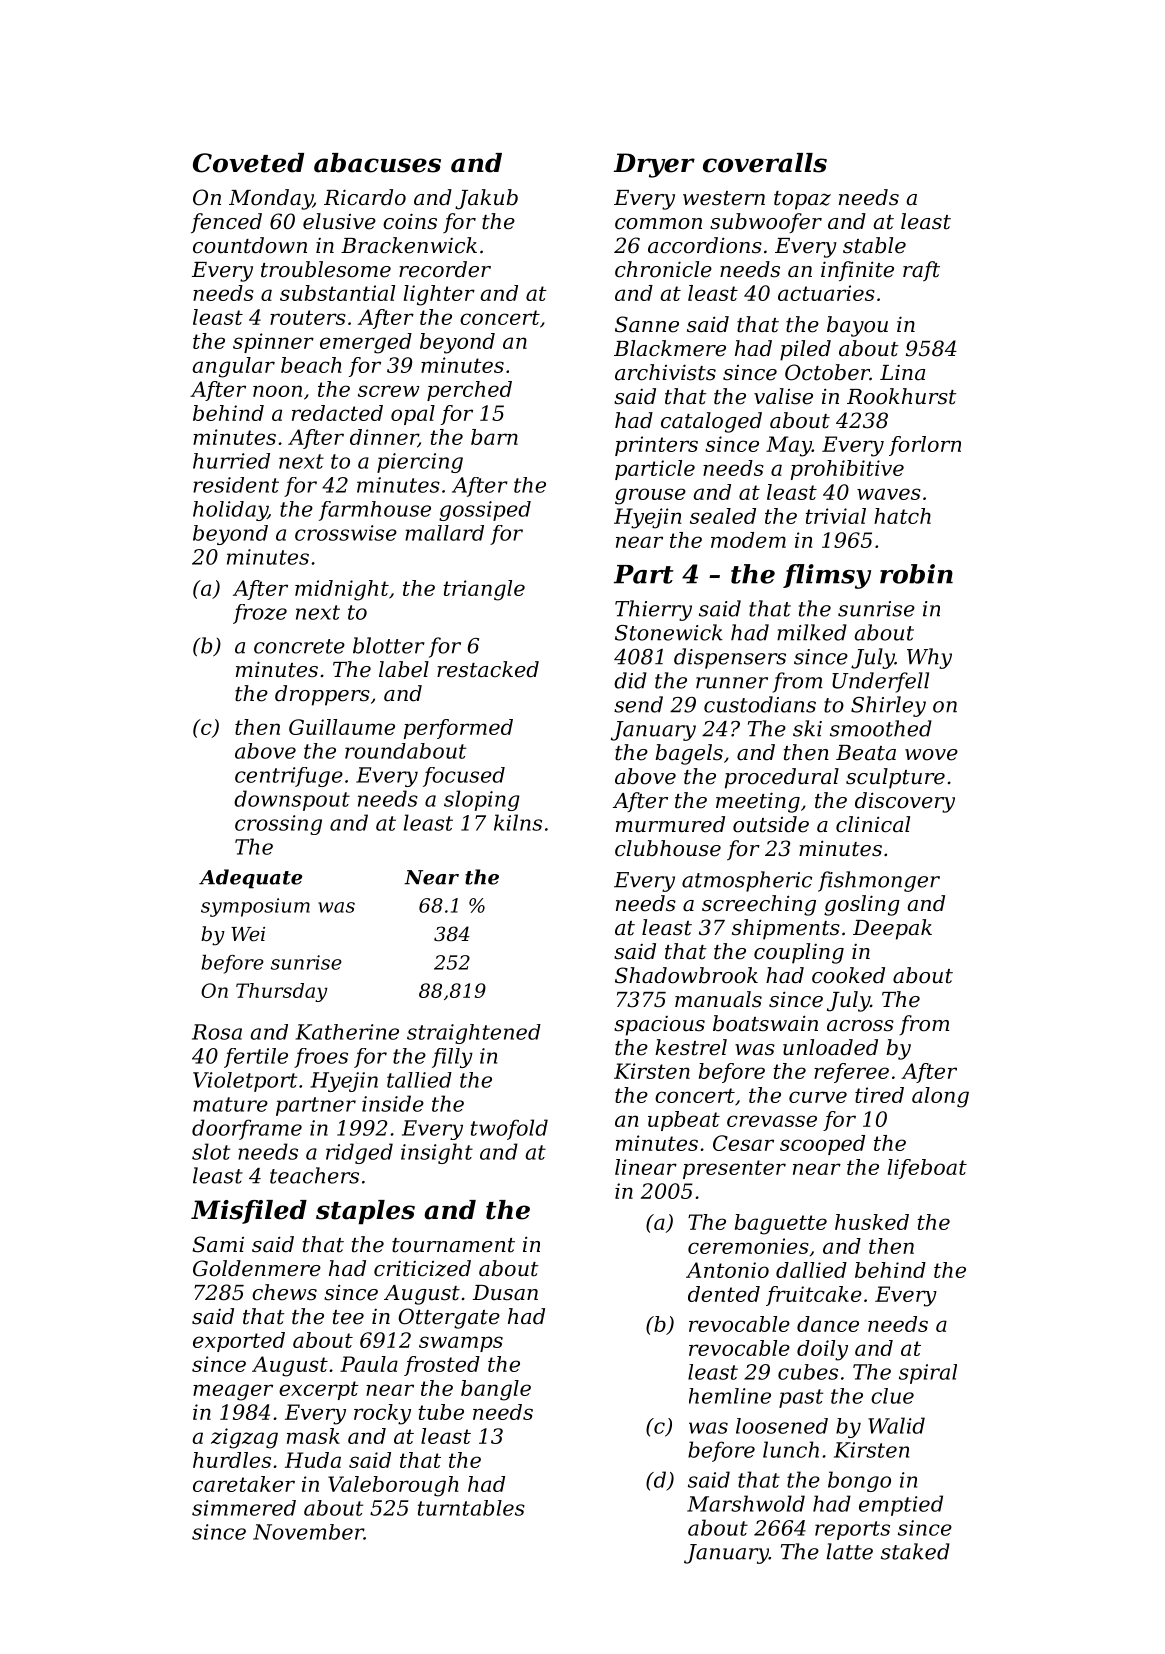  Describe the element at coordinates (248, 163) in the page. I see `Coveted` at that location.
